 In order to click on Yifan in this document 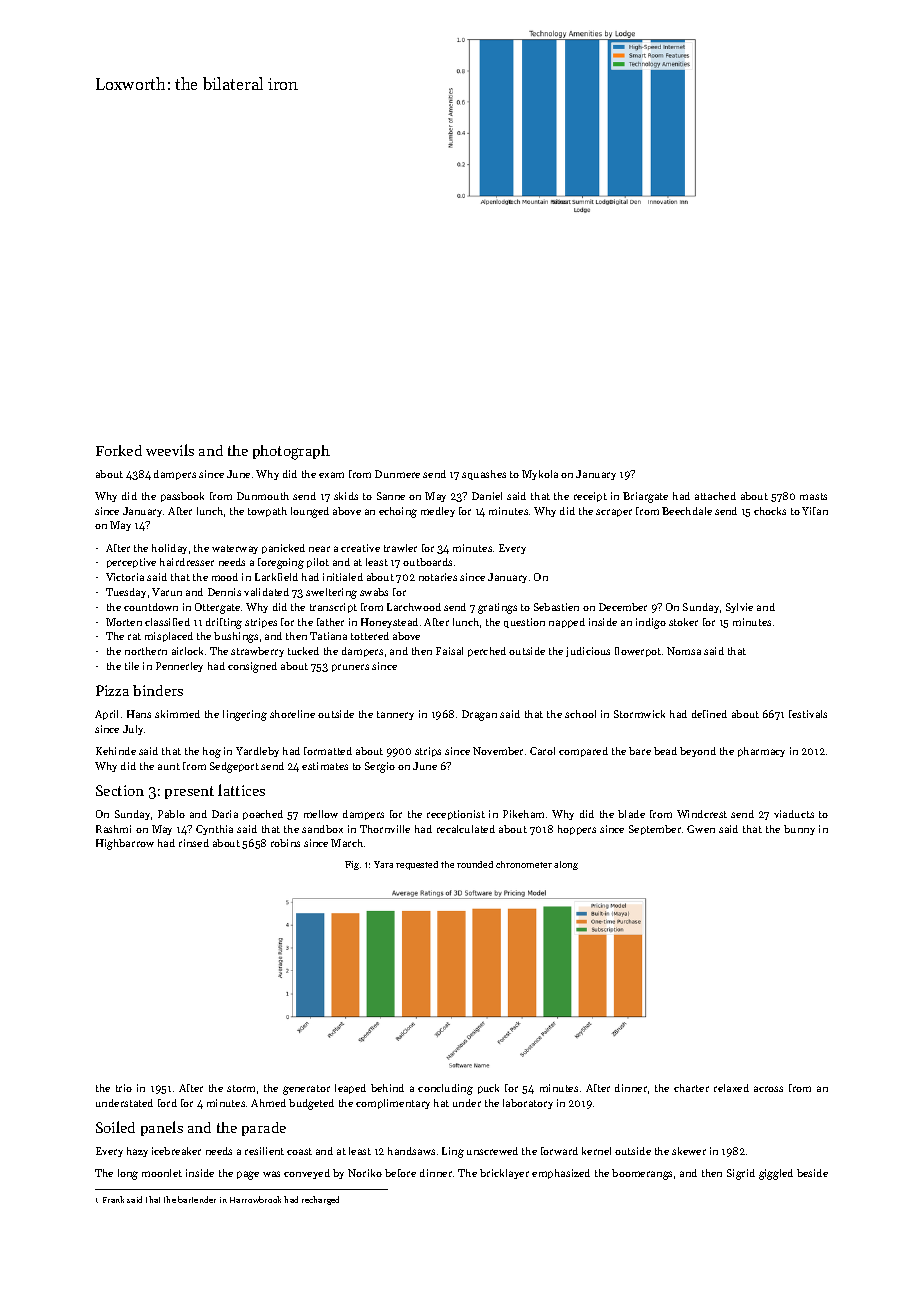, I will do `click(815, 511)`.
